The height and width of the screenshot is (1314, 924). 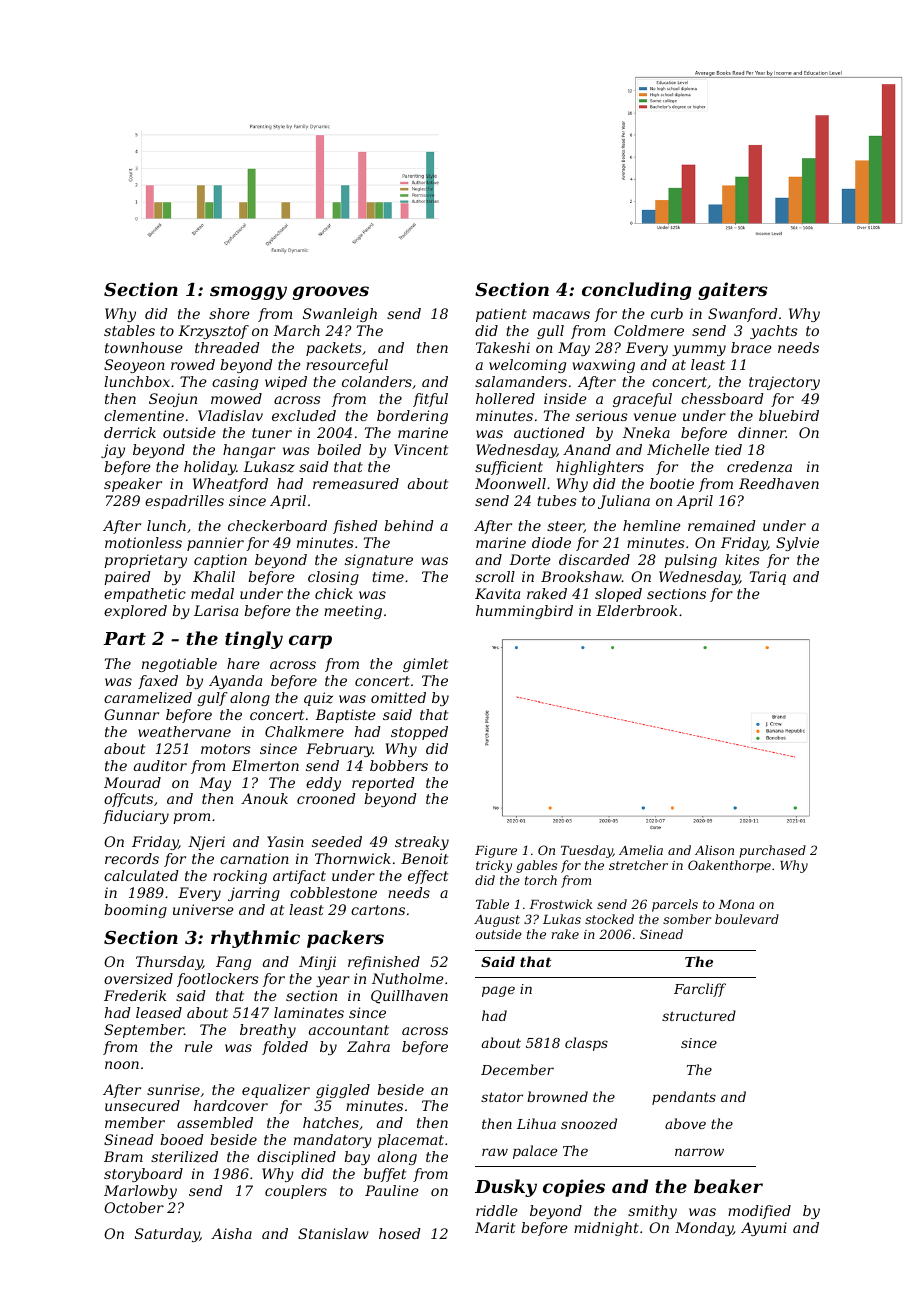 I want to click on rowed, so click(x=193, y=364).
